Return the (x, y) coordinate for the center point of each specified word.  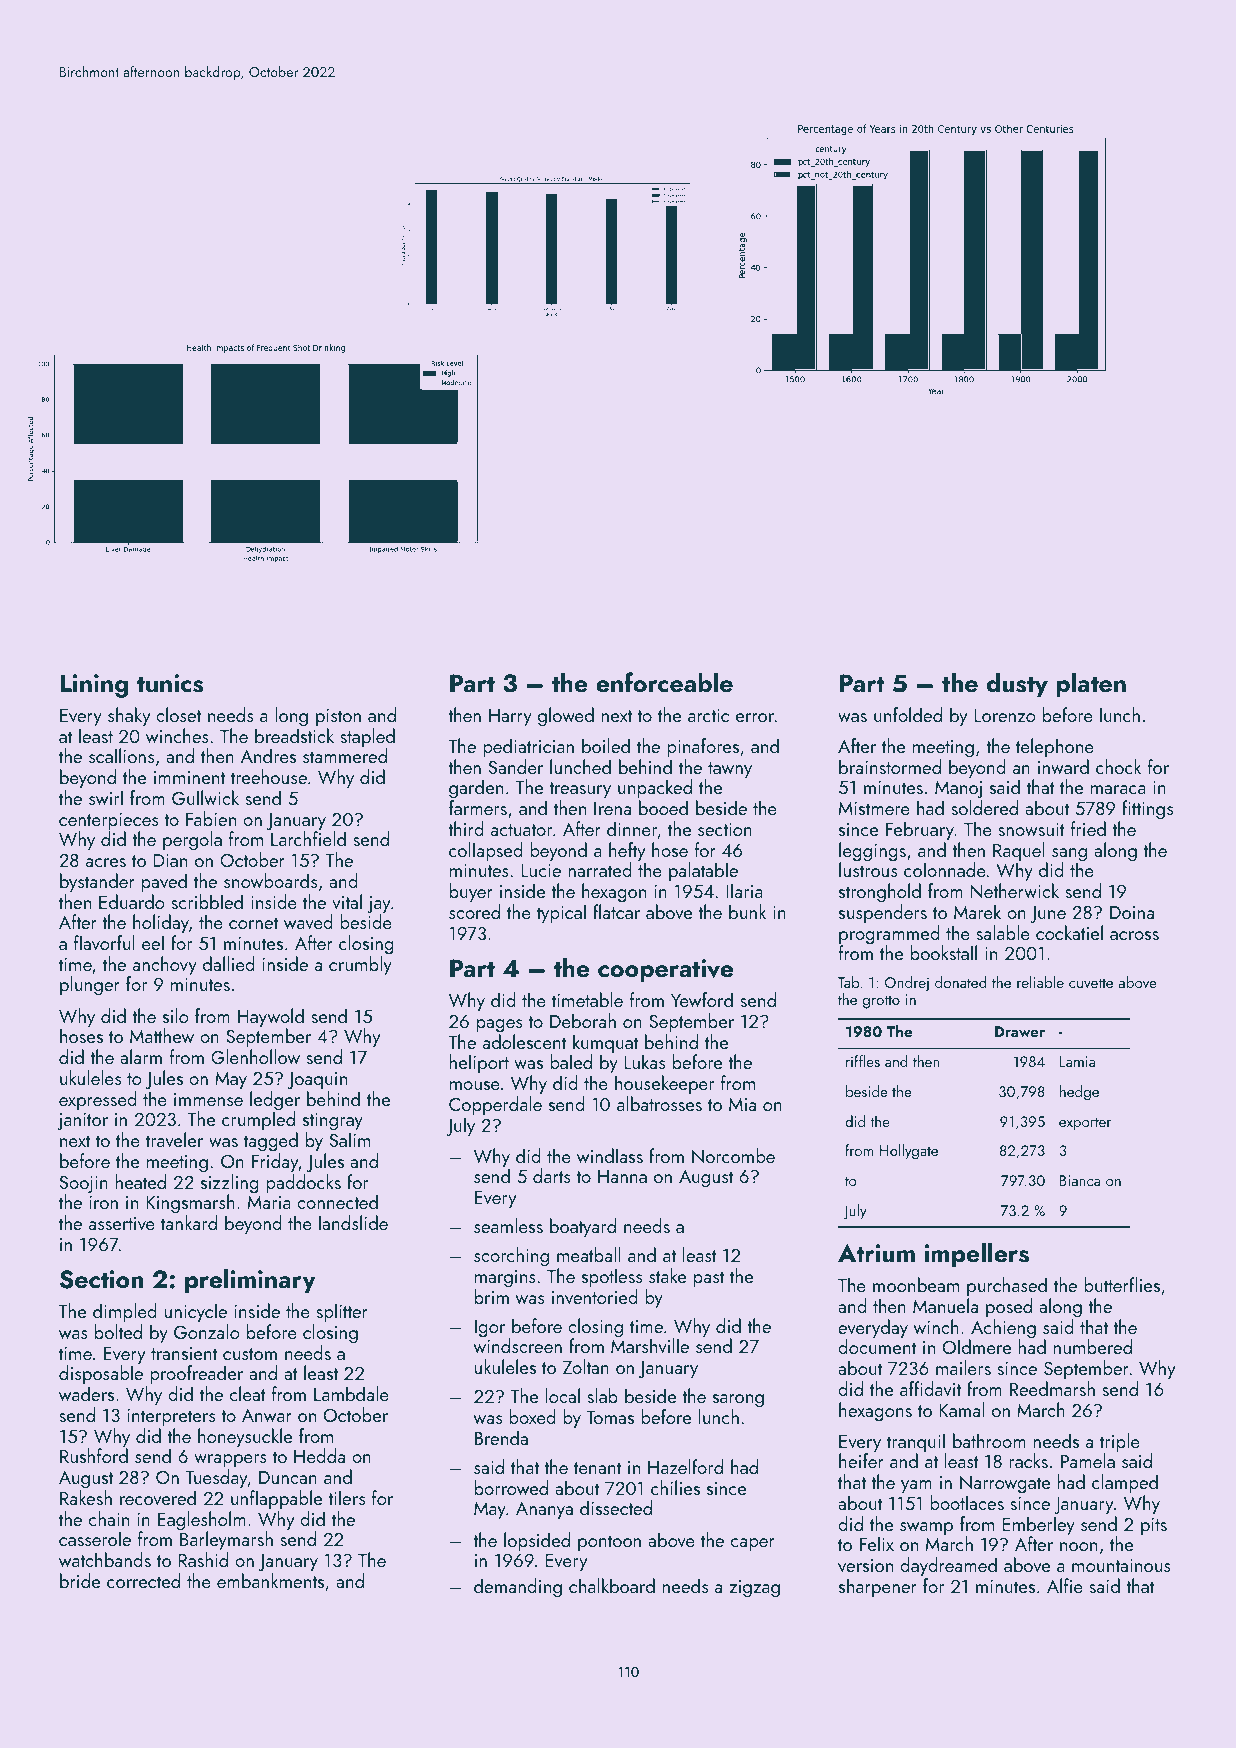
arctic (708, 715)
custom (250, 1354)
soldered (984, 807)
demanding (518, 1588)
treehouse (269, 776)
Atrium (876, 1253)
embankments (270, 1580)
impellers (977, 1255)
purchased (1007, 1286)
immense (208, 1099)
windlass (610, 1155)
